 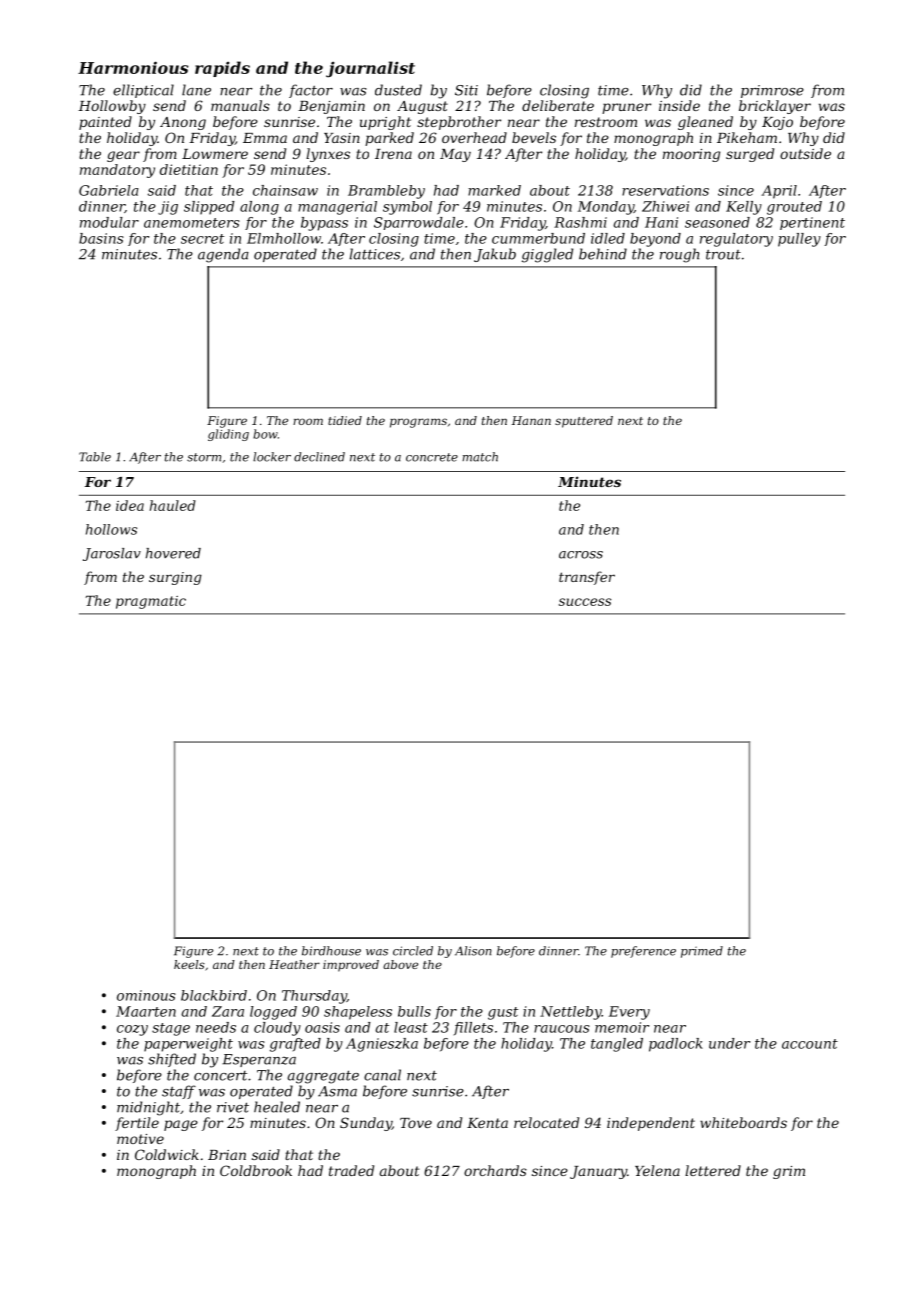 What do you see at coordinates (585, 602) in the document?
I see `success` at bounding box center [585, 602].
